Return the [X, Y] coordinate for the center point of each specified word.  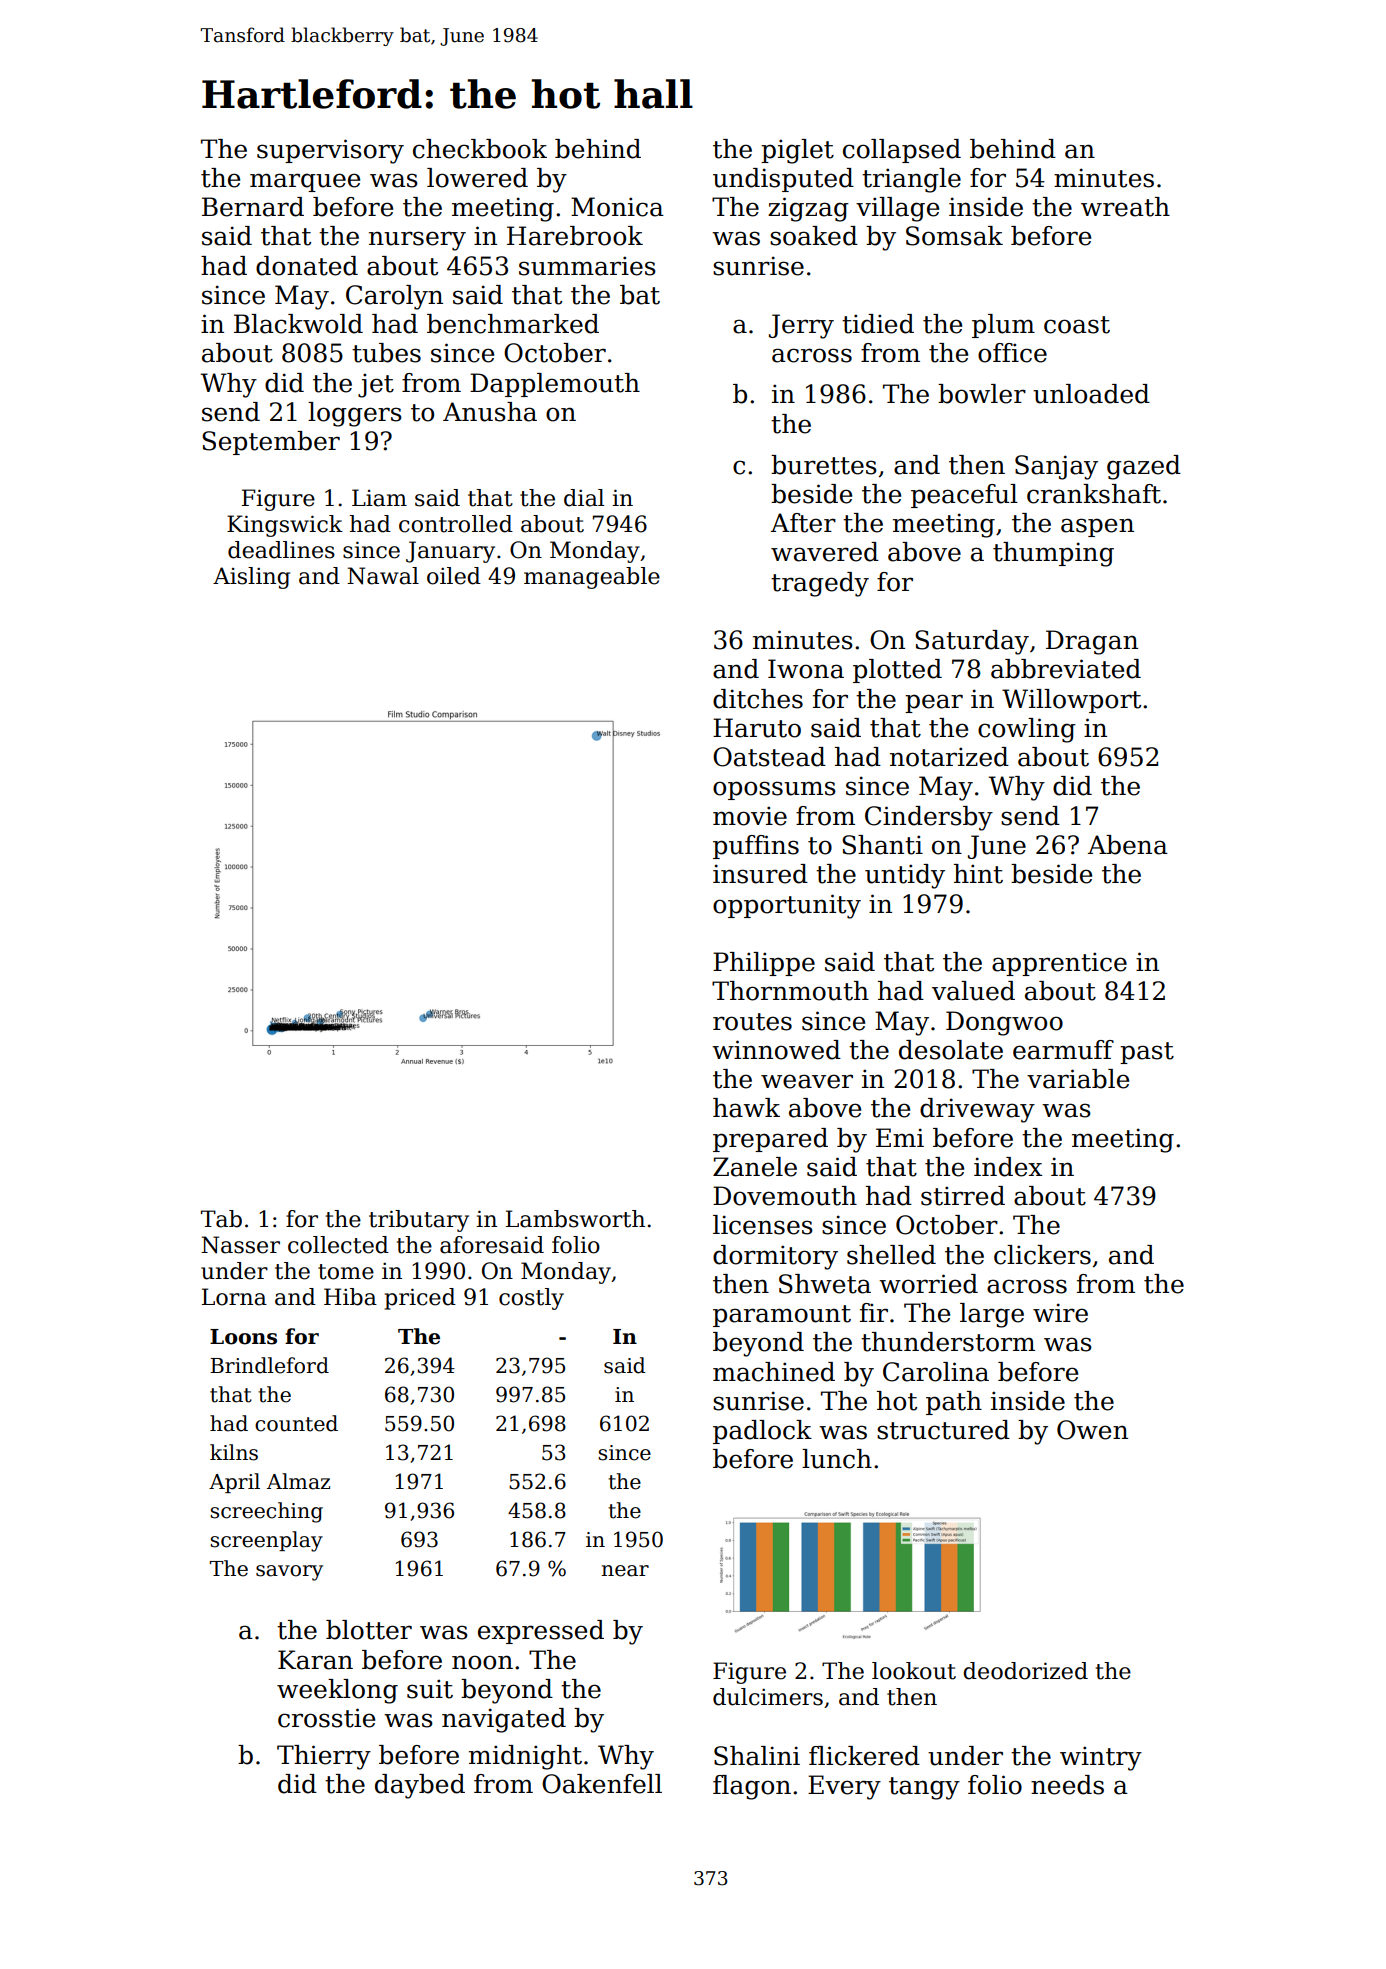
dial [584, 498]
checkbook [480, 149]
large [992, 1315]
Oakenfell [602, 1784]
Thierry [324, 1757]
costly [531, 1299]
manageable [592, 578]
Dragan [1092, 642]
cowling [1027, 730]
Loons [243, 1337]
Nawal [383, 576]
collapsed [902, 151]
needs [1067, 1785]
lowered [477, 178]
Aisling [251, 578]
